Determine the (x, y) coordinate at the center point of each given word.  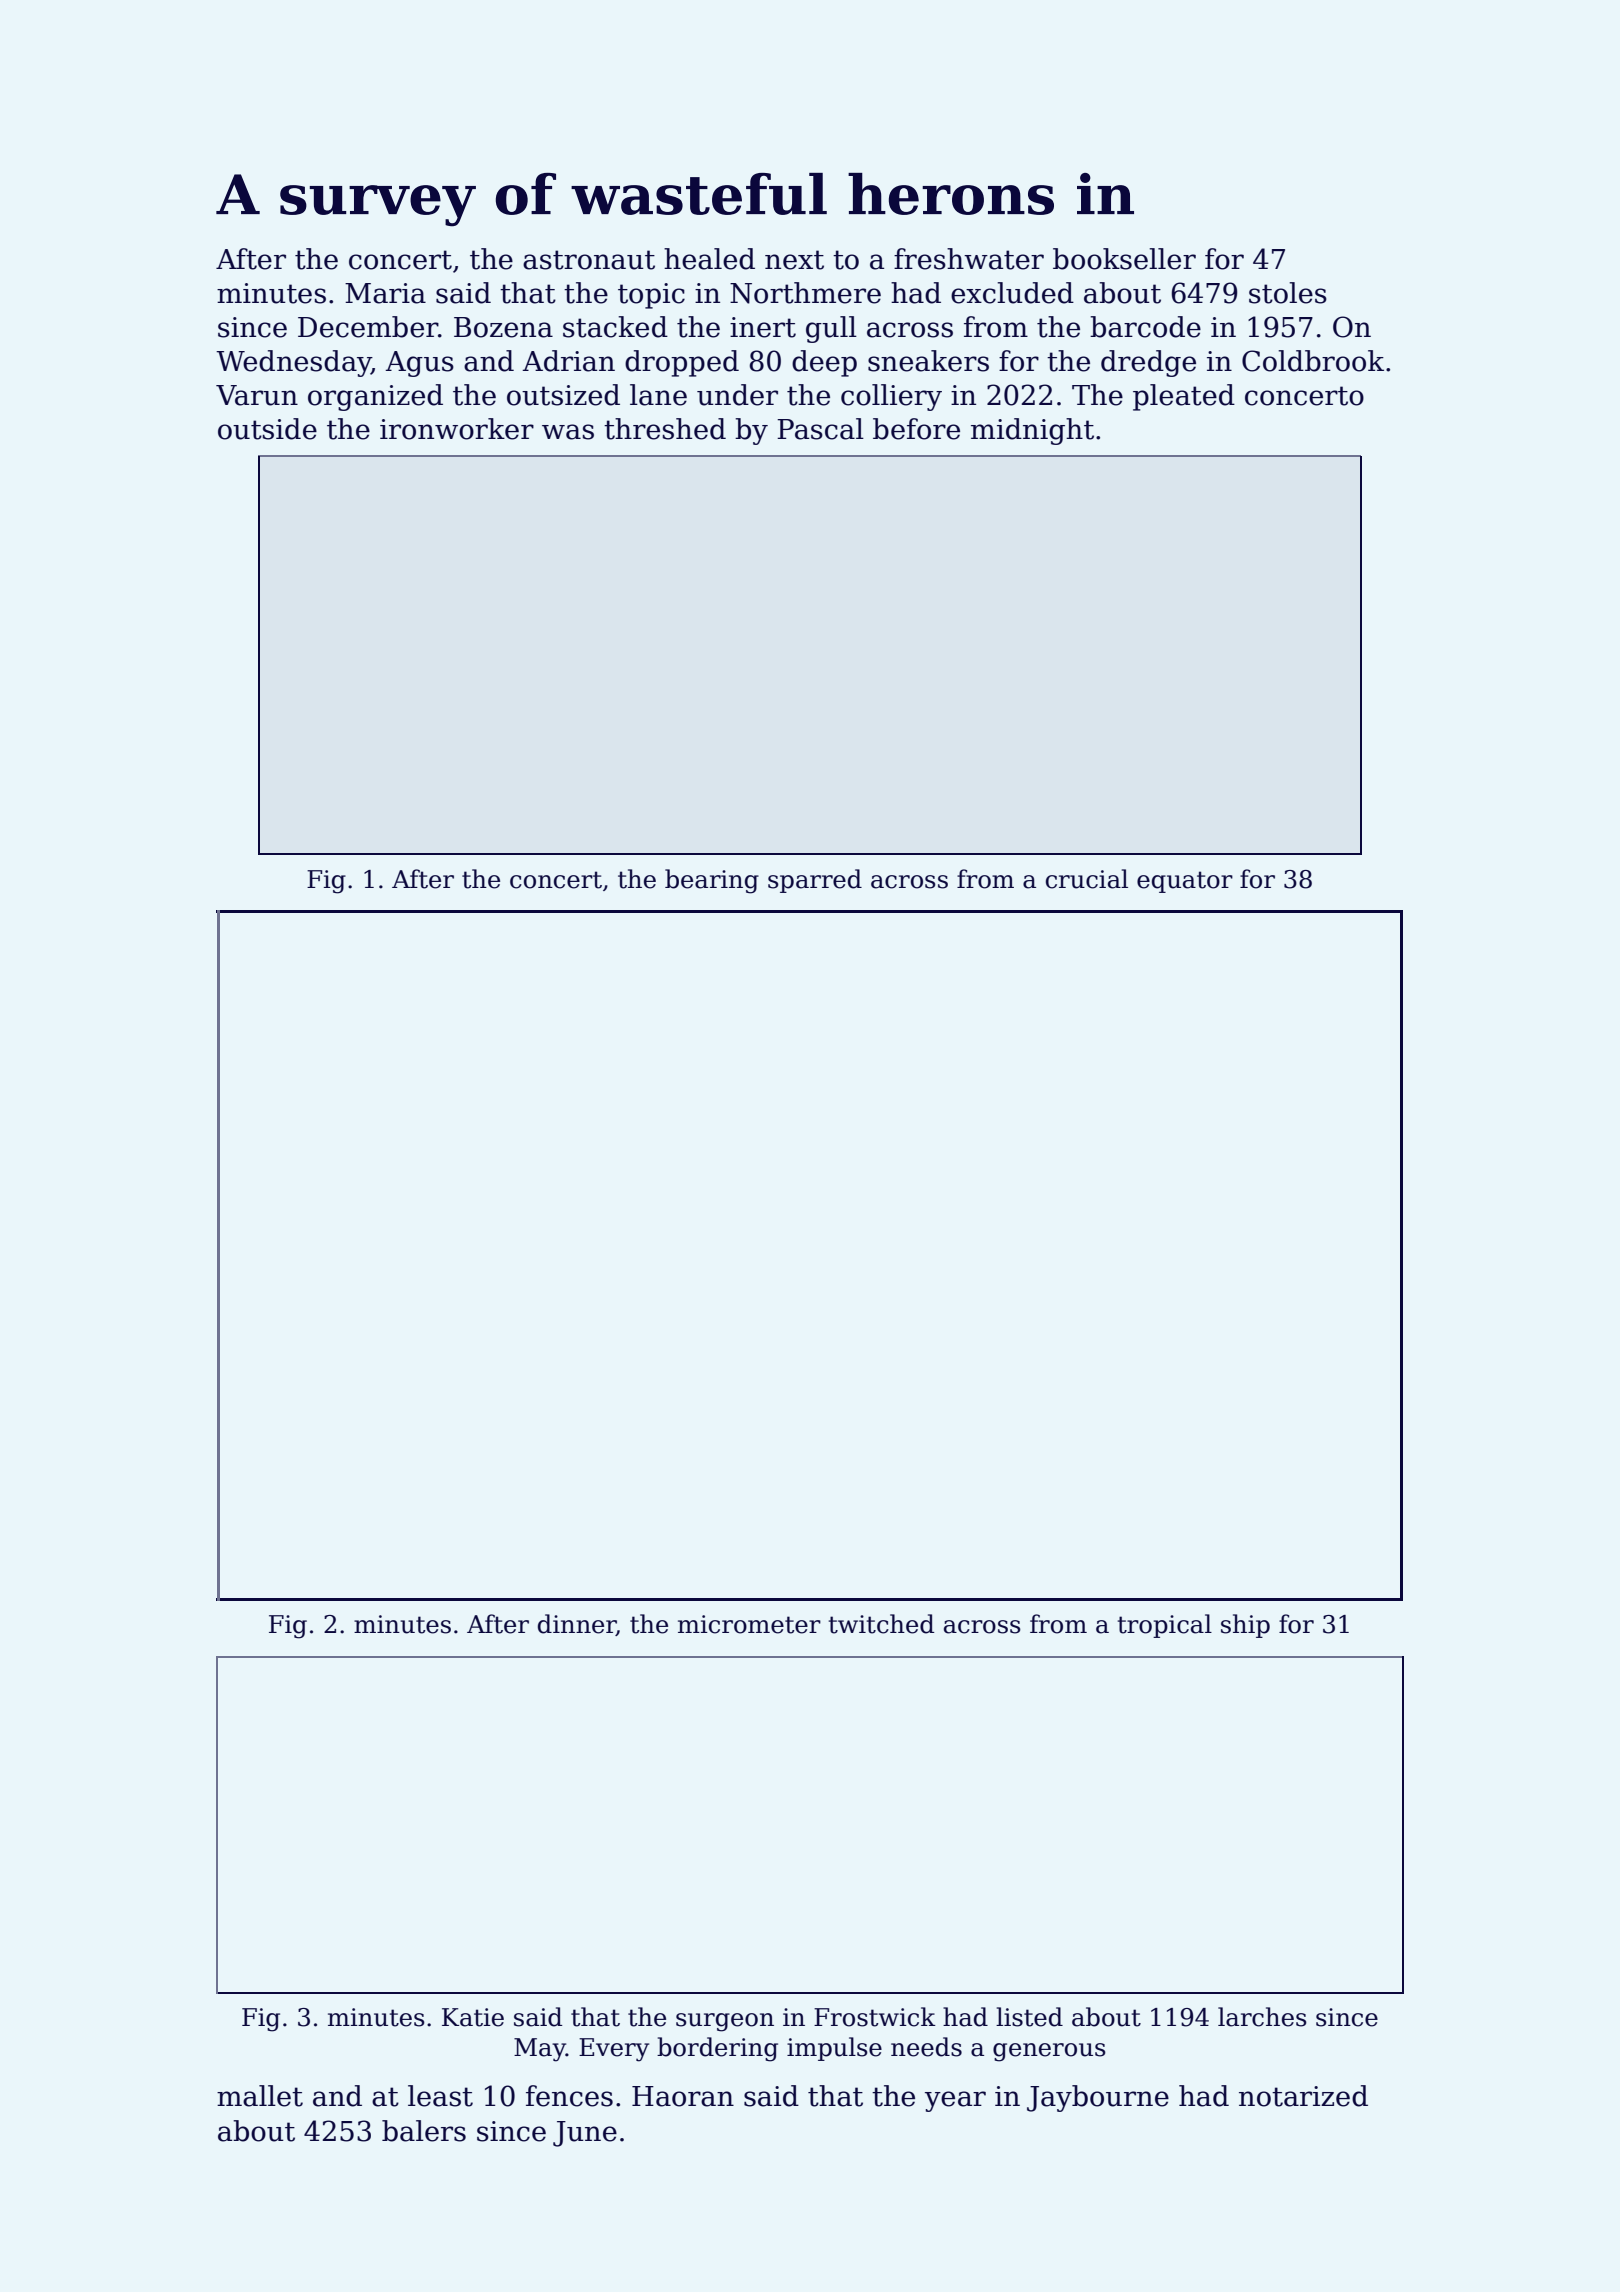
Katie (473, 2017)
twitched (881, 1624)
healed (709, 259)
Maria (385, 293)
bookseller (1124, 259)
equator (1185, 882)
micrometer (749, 1624)
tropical (1165, 1626)
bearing (712, 881)
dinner (577, 1625)
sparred (815, 881)
